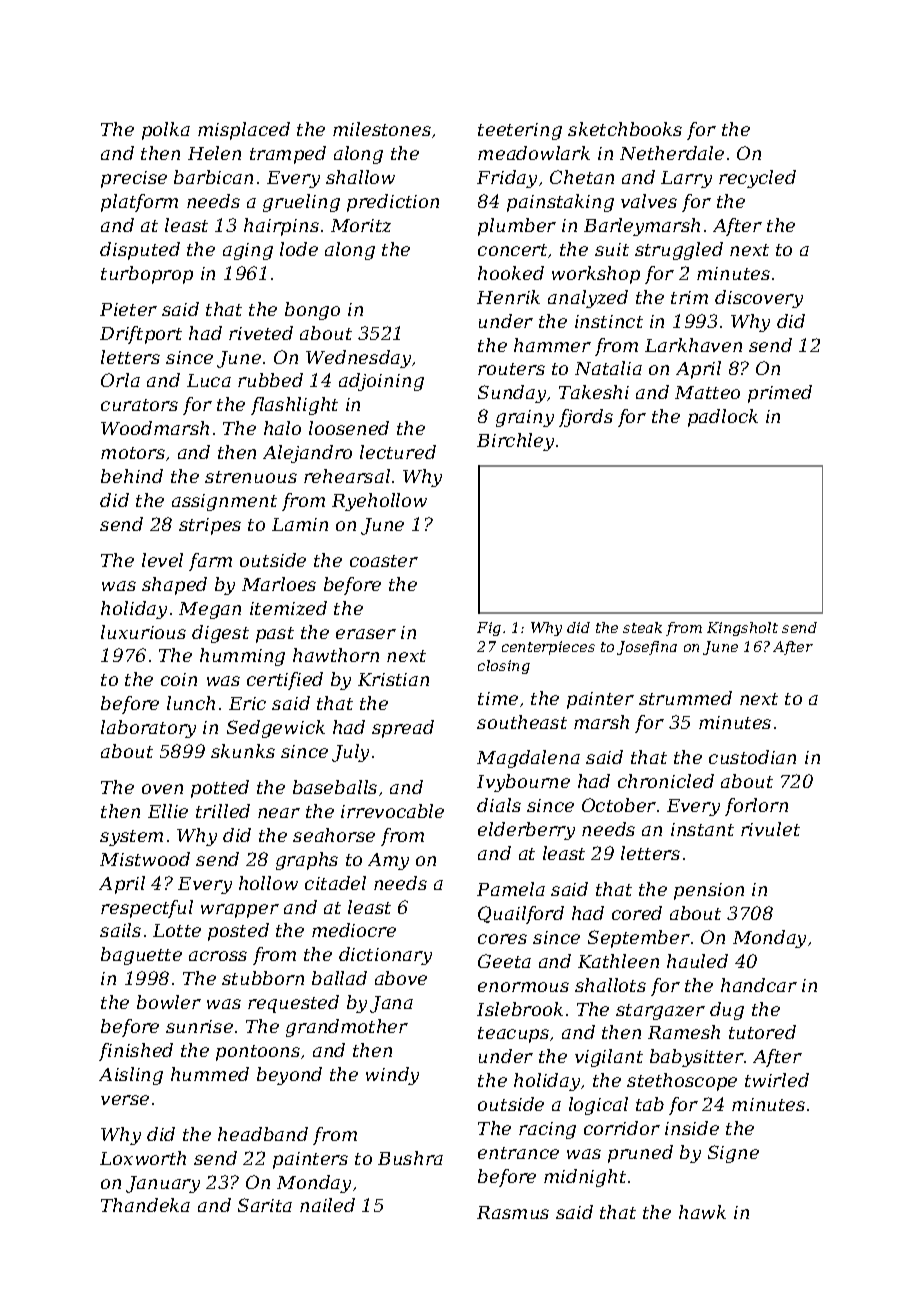 Image resolution: width=924 pixels, height=1308 pixels. I want to click on inside, so click(692, 1128).
